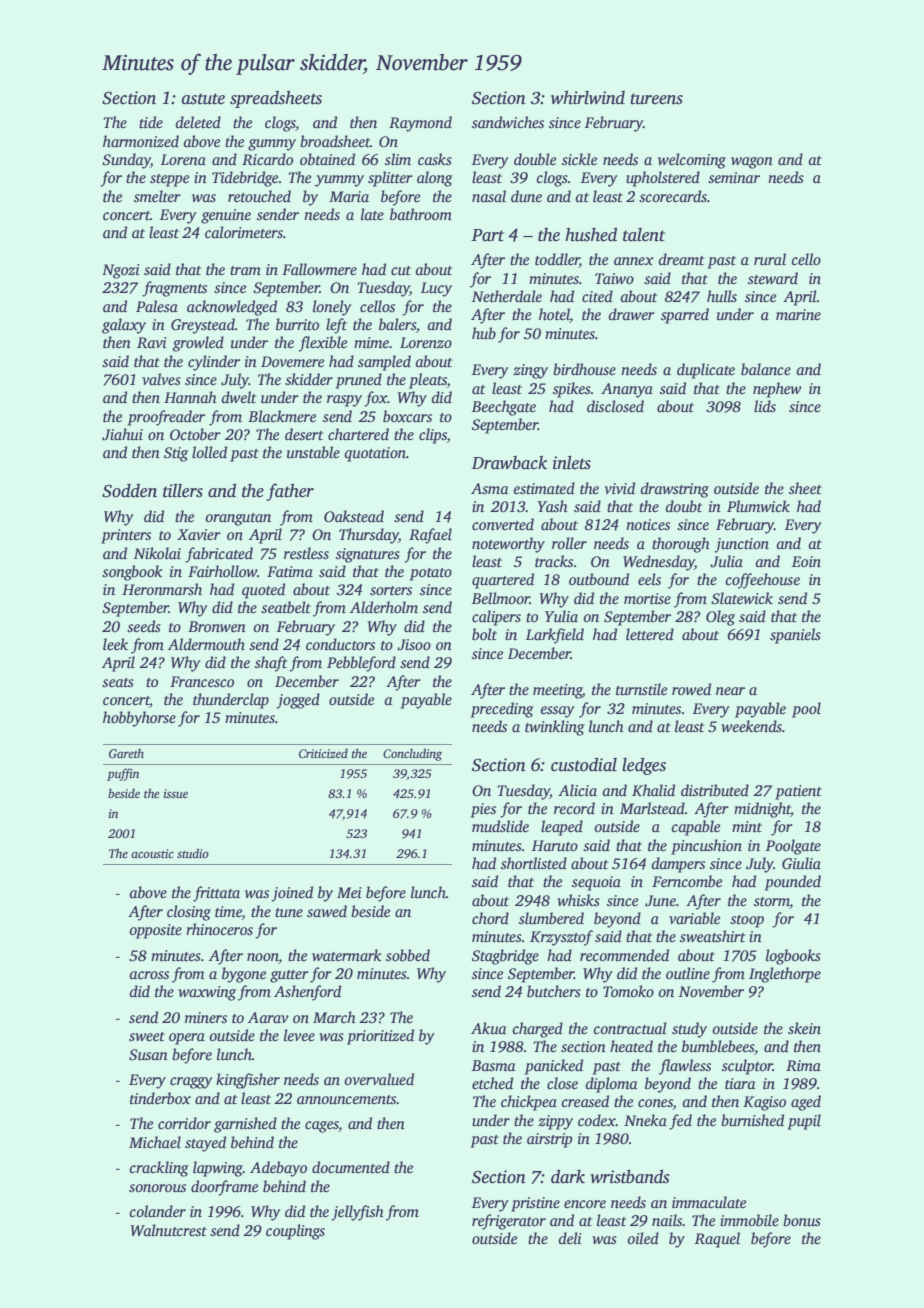 The height and width of the screenshot is (1308, 924). Describe the element at coordinates (391, 590) in the screenshot. I see `sorters` at that location.
